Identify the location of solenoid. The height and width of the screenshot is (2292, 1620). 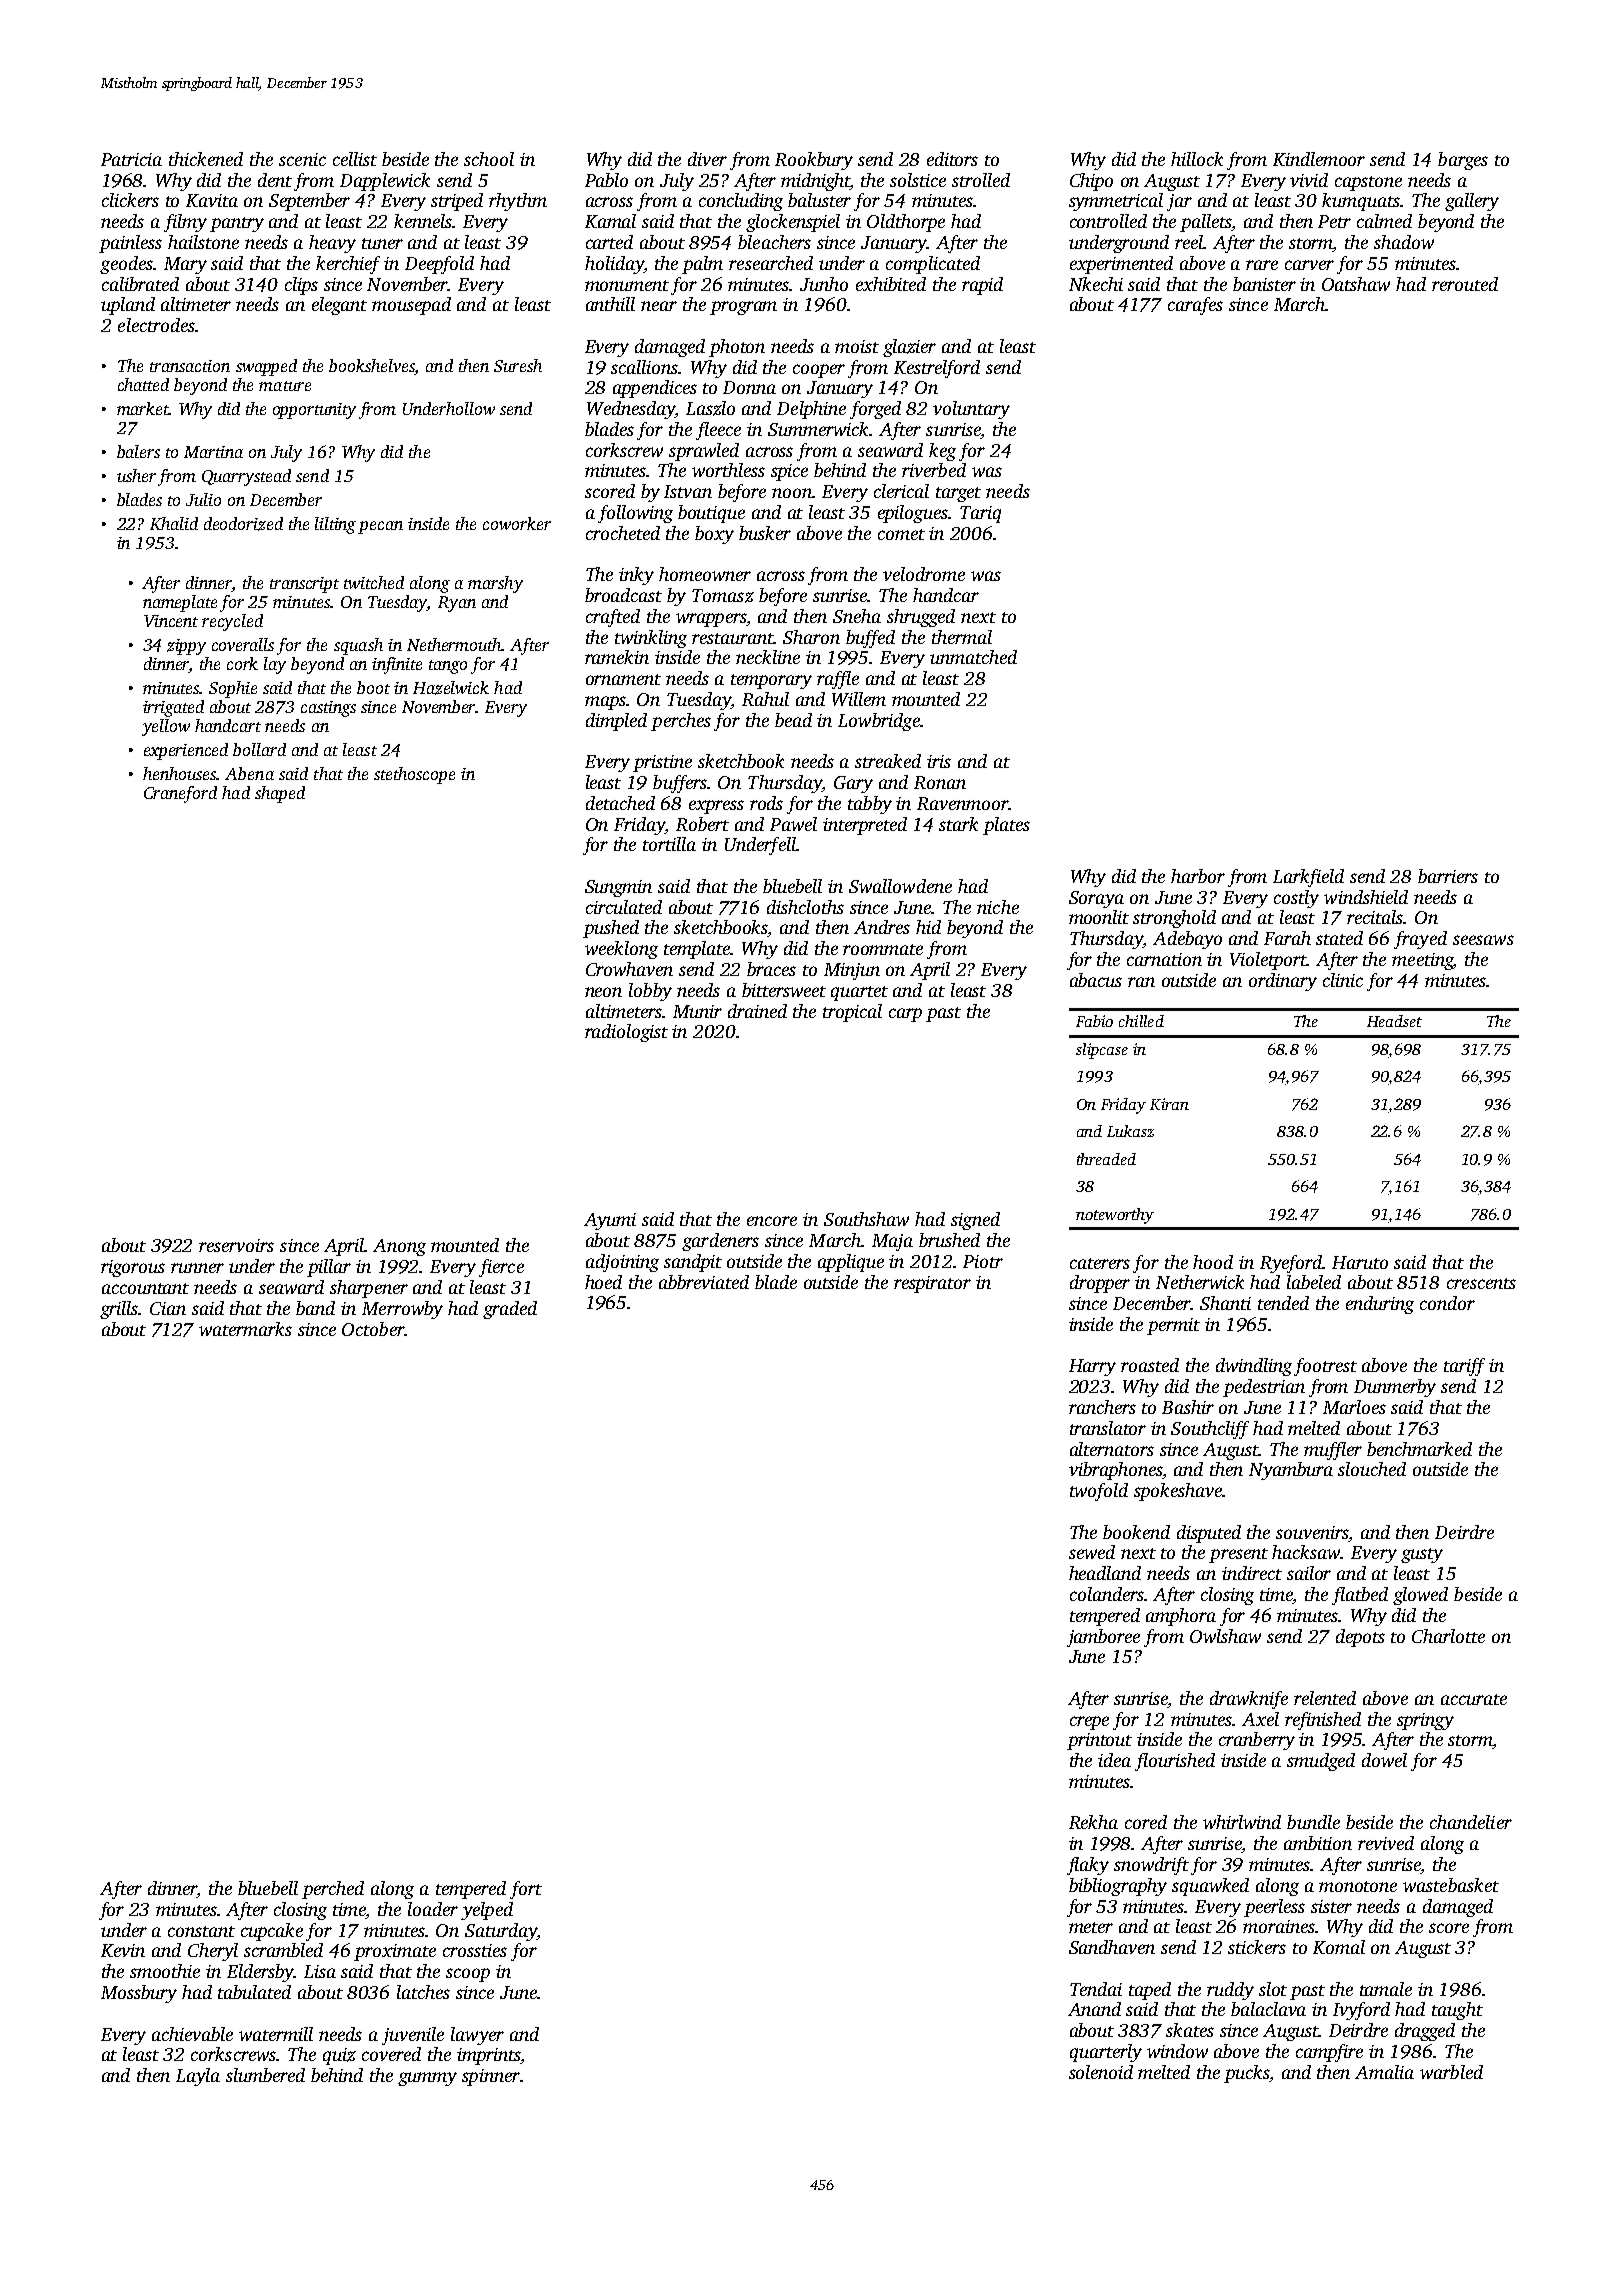
(1101, 2072).
